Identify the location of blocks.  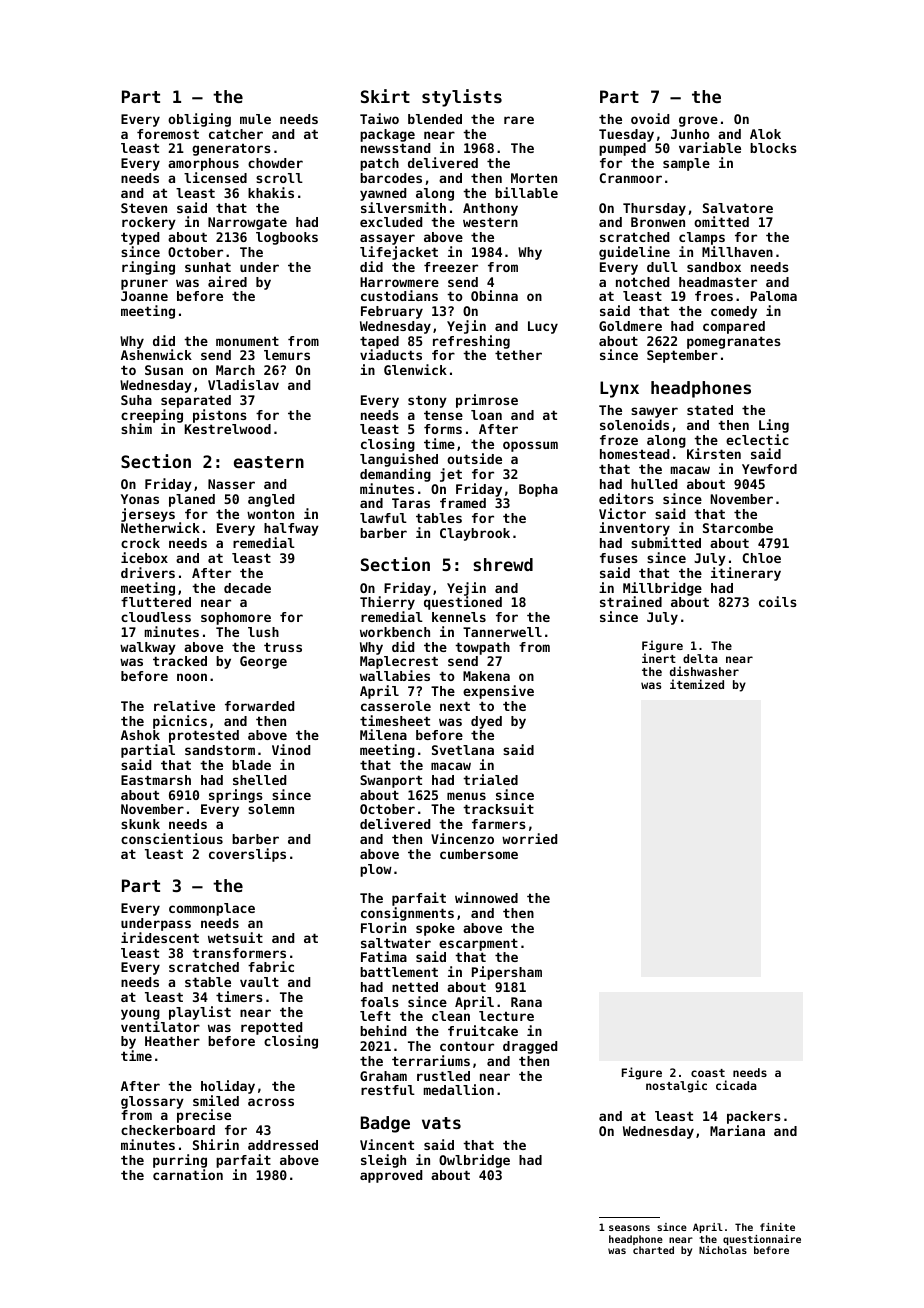
(773, 148).
